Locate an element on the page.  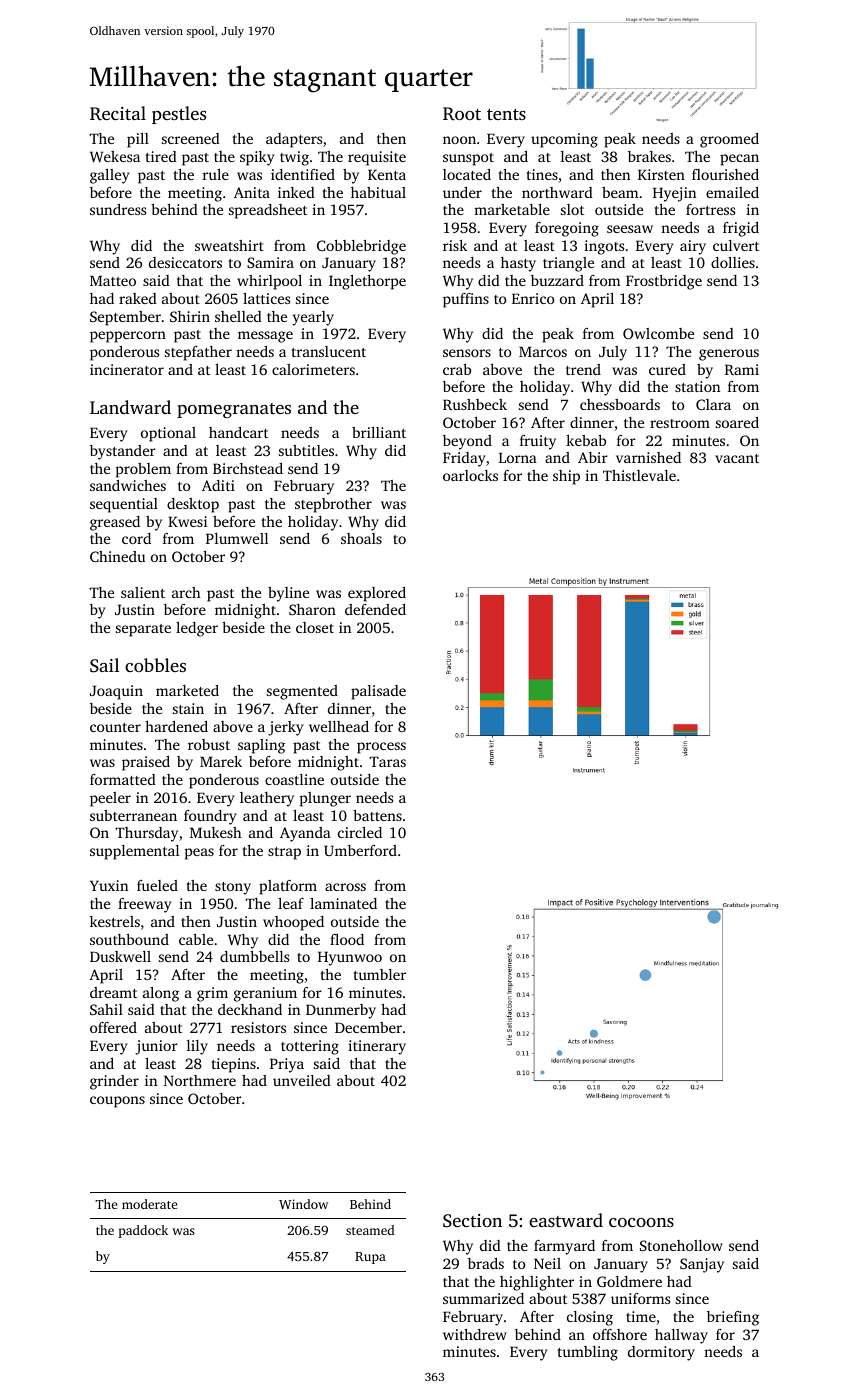
adapters is located at coordinates (294, 140).
